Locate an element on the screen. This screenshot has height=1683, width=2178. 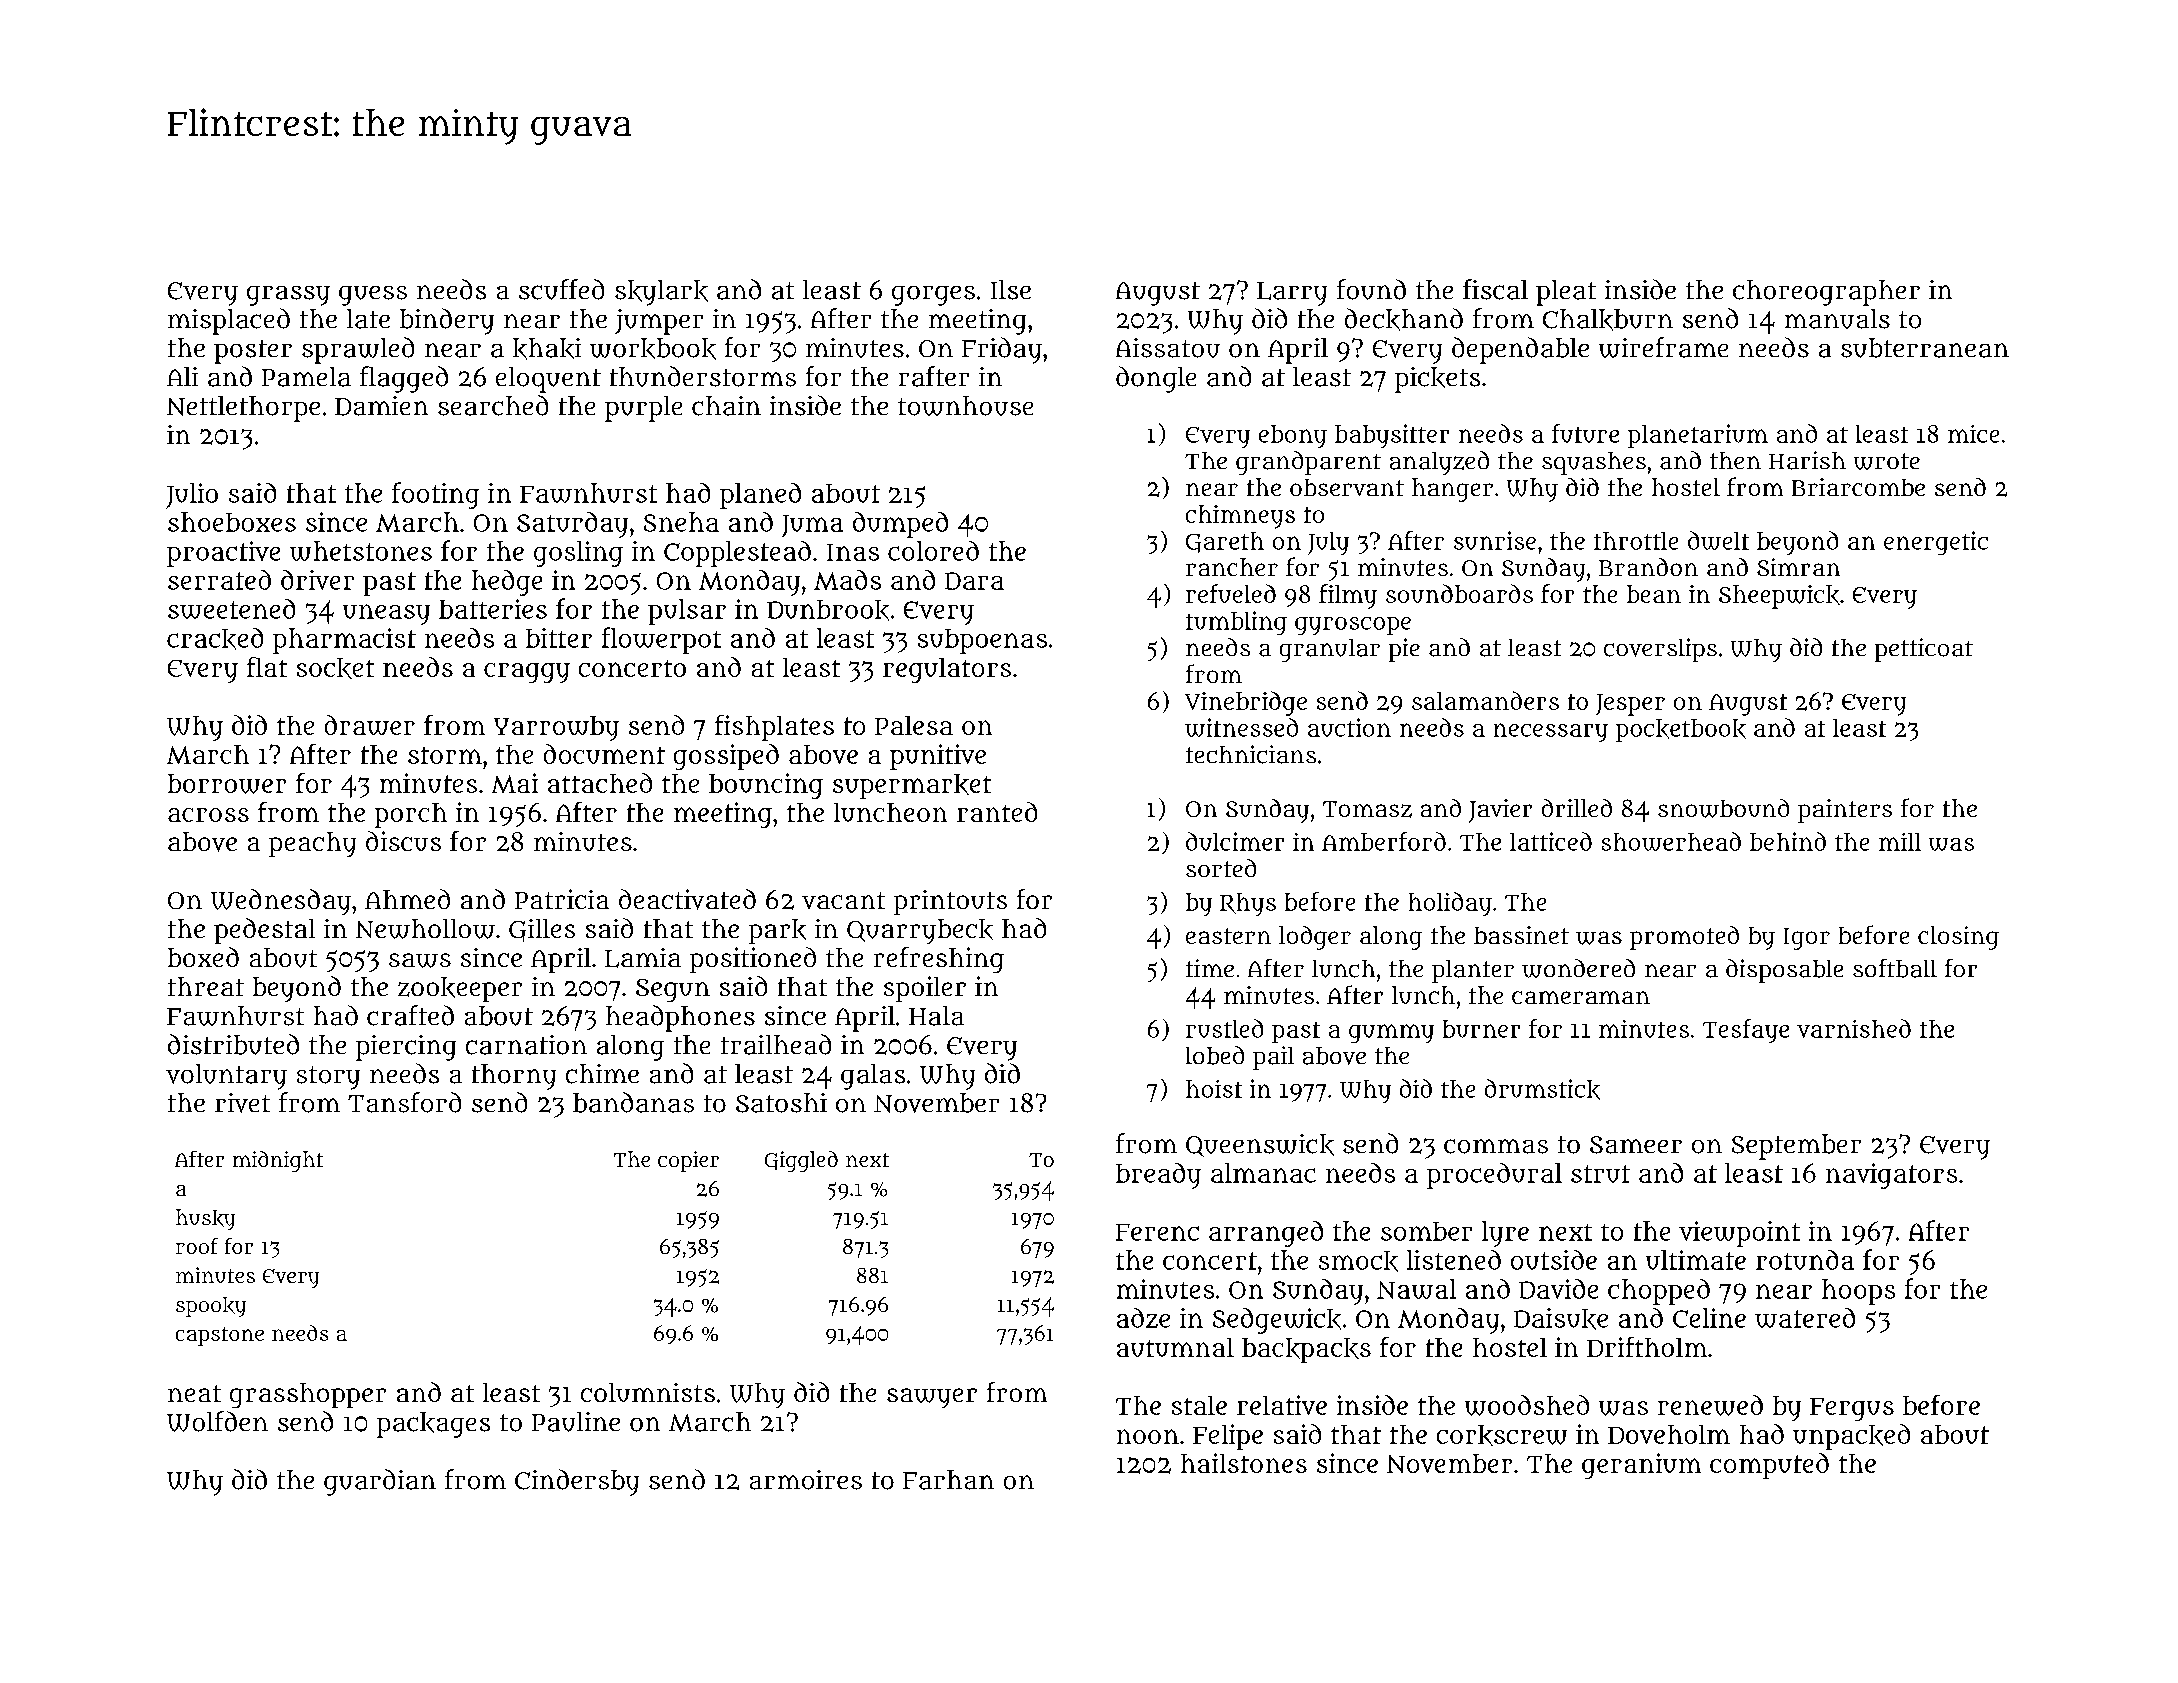
gossiped is located at coordinates (726, 757).
